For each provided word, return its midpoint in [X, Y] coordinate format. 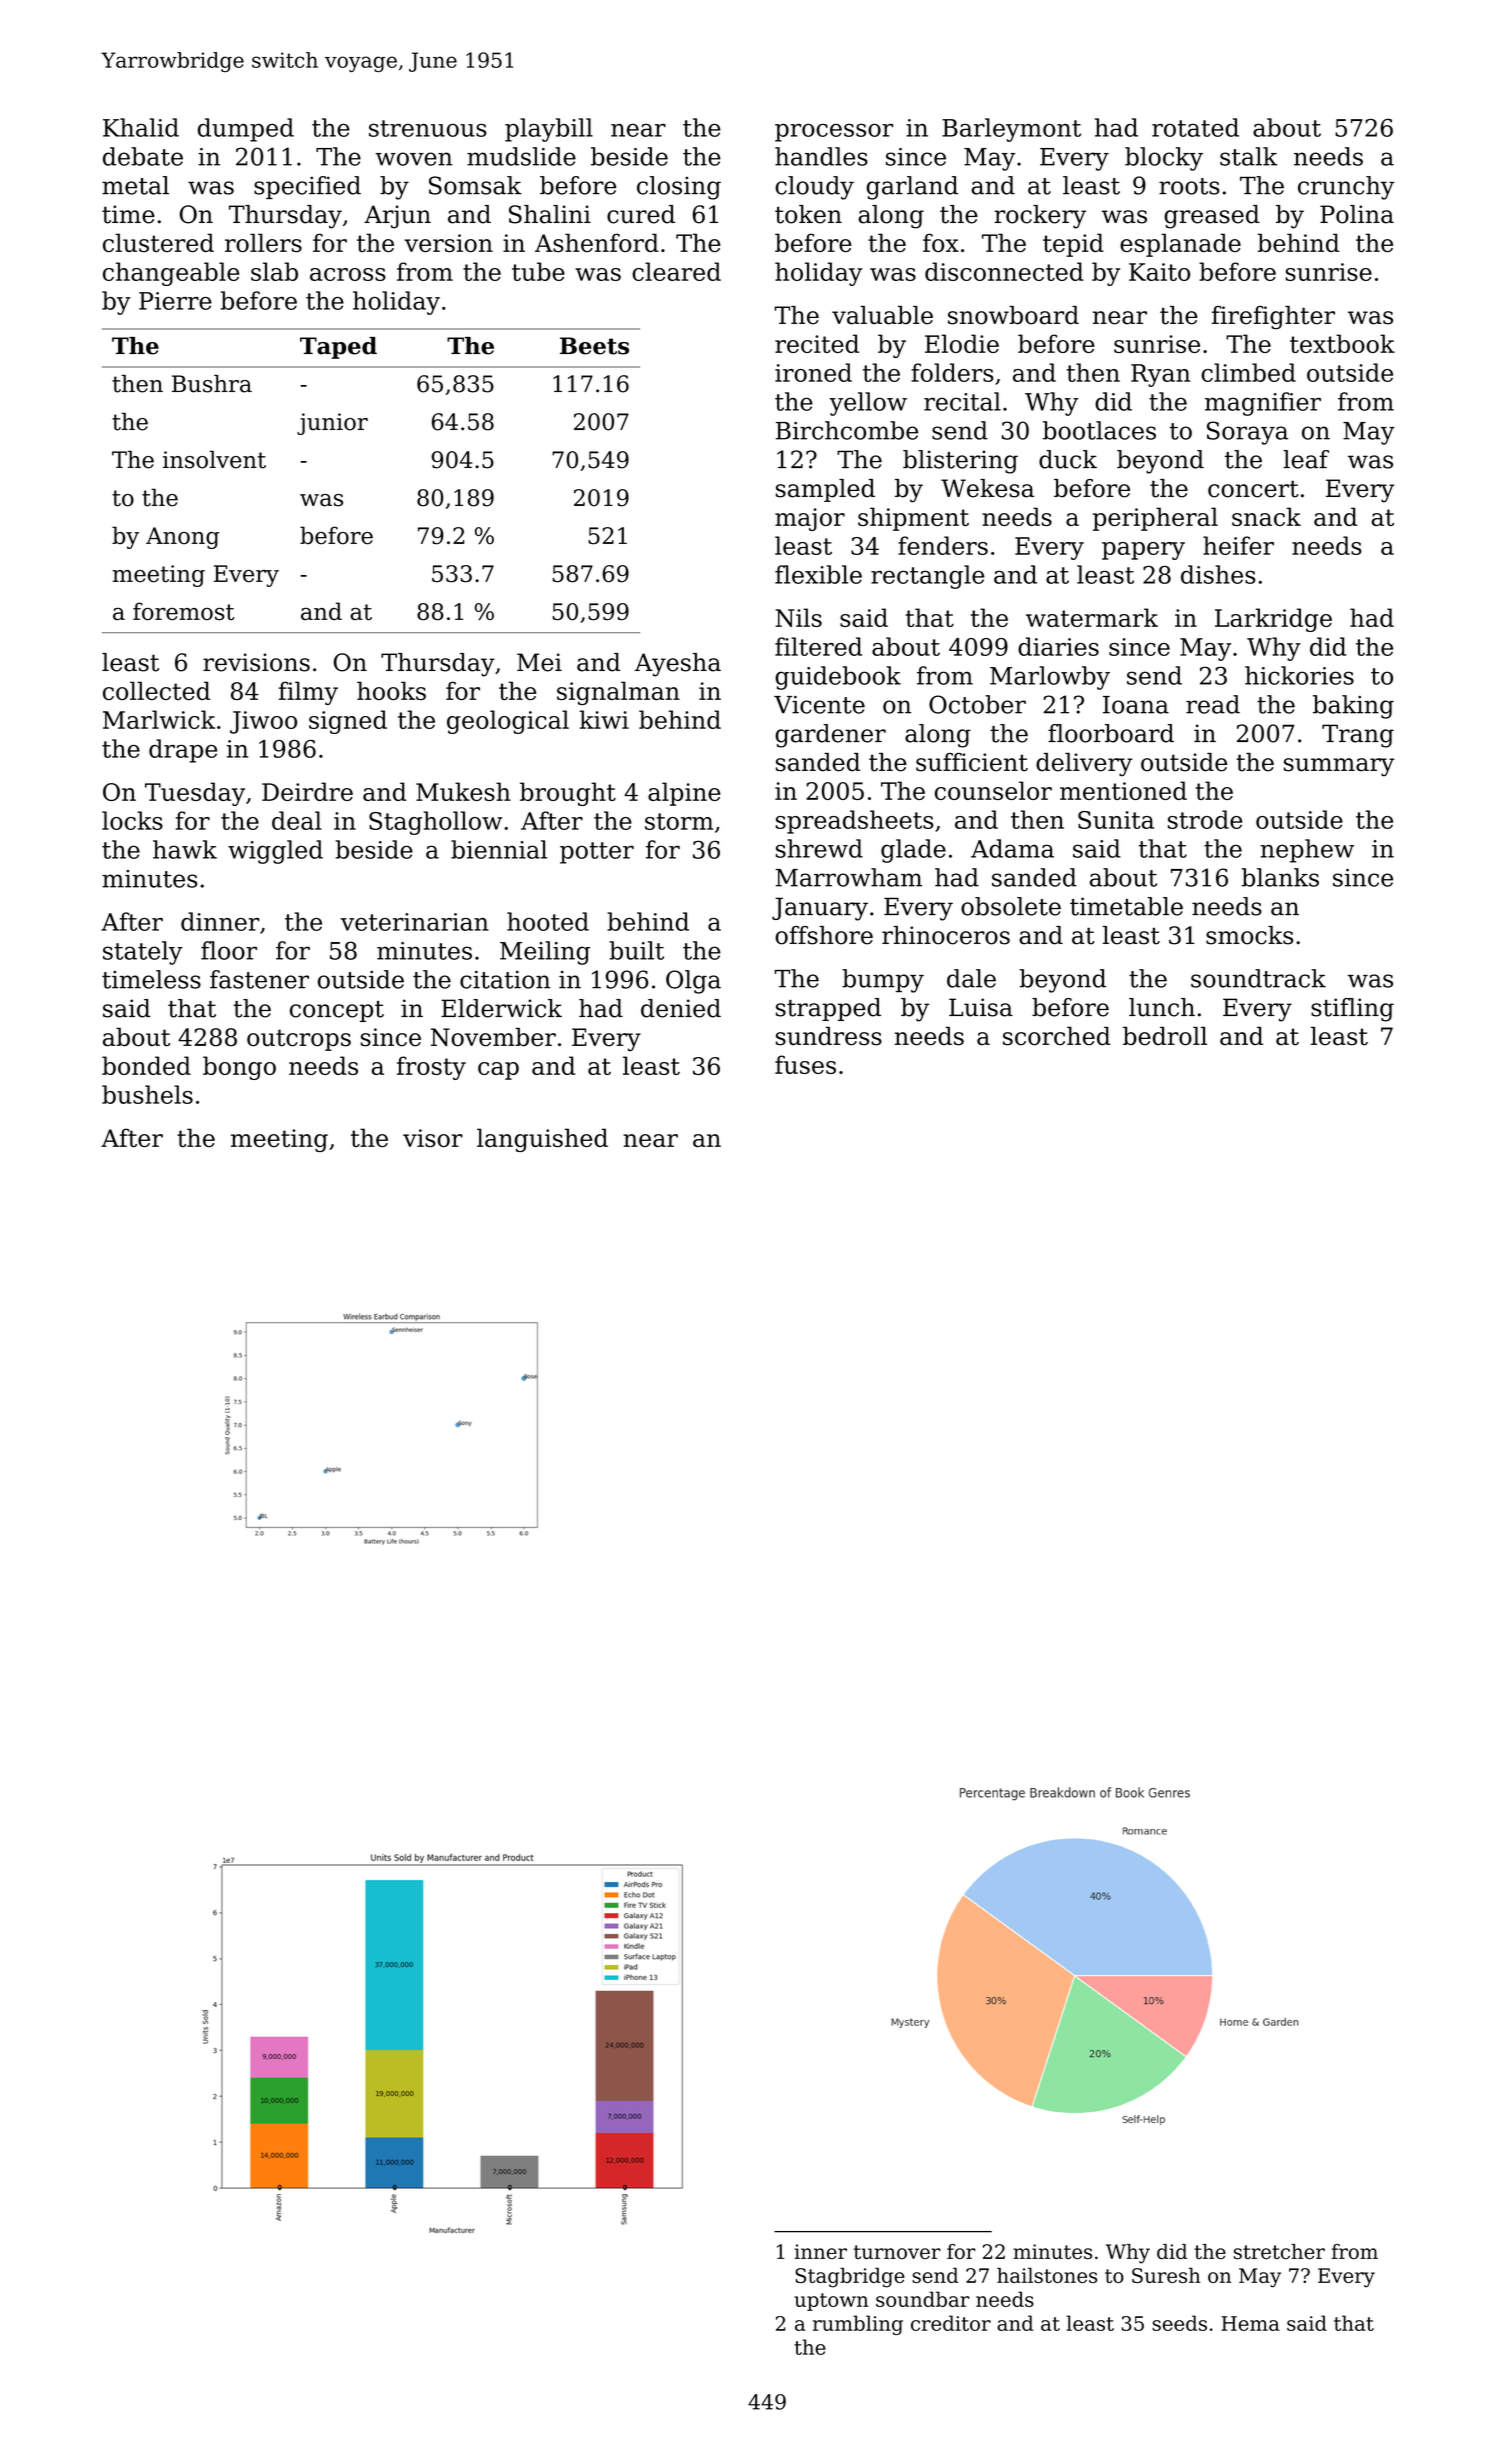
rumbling [858, 2325]
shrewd [819, 848]
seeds [1179, 2323]
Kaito [1159, 272]
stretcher [1279, 2252]
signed [348, 722]
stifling [1352, 1010]
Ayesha [678, 665]
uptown [831, 2302]
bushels [147, 1094]
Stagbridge [850, 2277]
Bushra [212, 384]
